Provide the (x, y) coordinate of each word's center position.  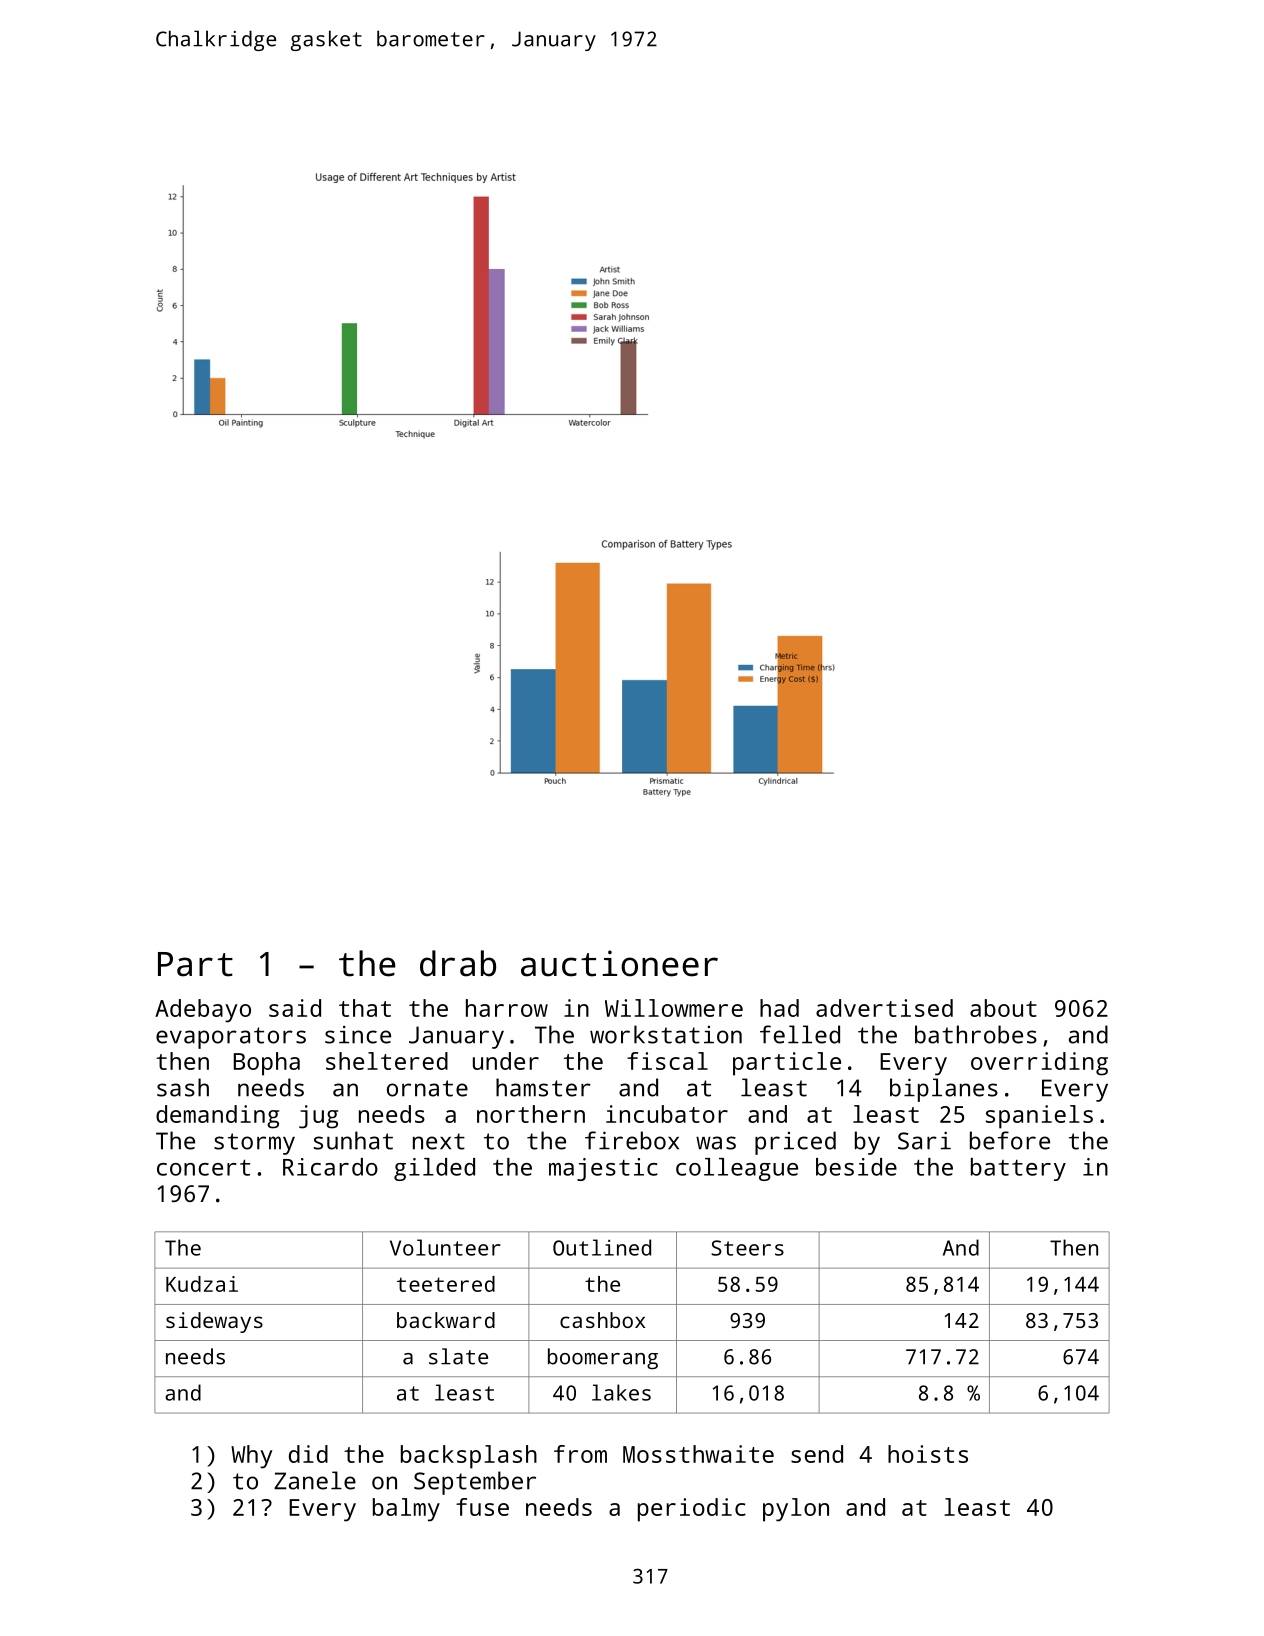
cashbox (602, 1320)
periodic (692, 1510)
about (1003, 1008)
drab (458, 963)
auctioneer (619, 963)
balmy (406, 1510)
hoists (928, 1454)
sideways (214, 1322)
